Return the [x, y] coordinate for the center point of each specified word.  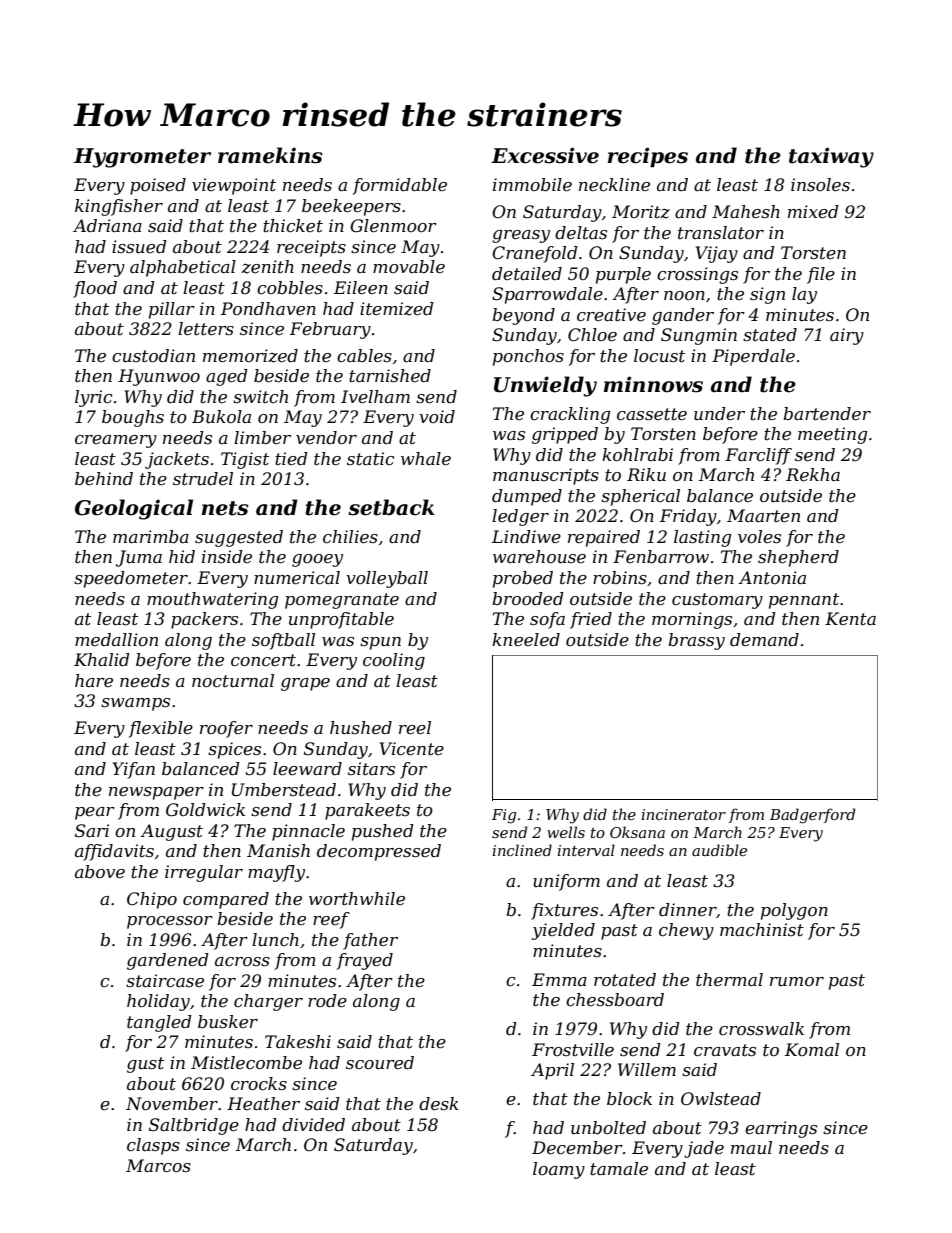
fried [591, 620]
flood [95, 289]
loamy [559, 1170]
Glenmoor [393, 226]
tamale [619, 1168]
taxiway [831, 157]
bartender [827, 414]
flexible [161, 729]
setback [391, 507]
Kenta [850, 618]
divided [313, 1124]
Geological [134, 509]
